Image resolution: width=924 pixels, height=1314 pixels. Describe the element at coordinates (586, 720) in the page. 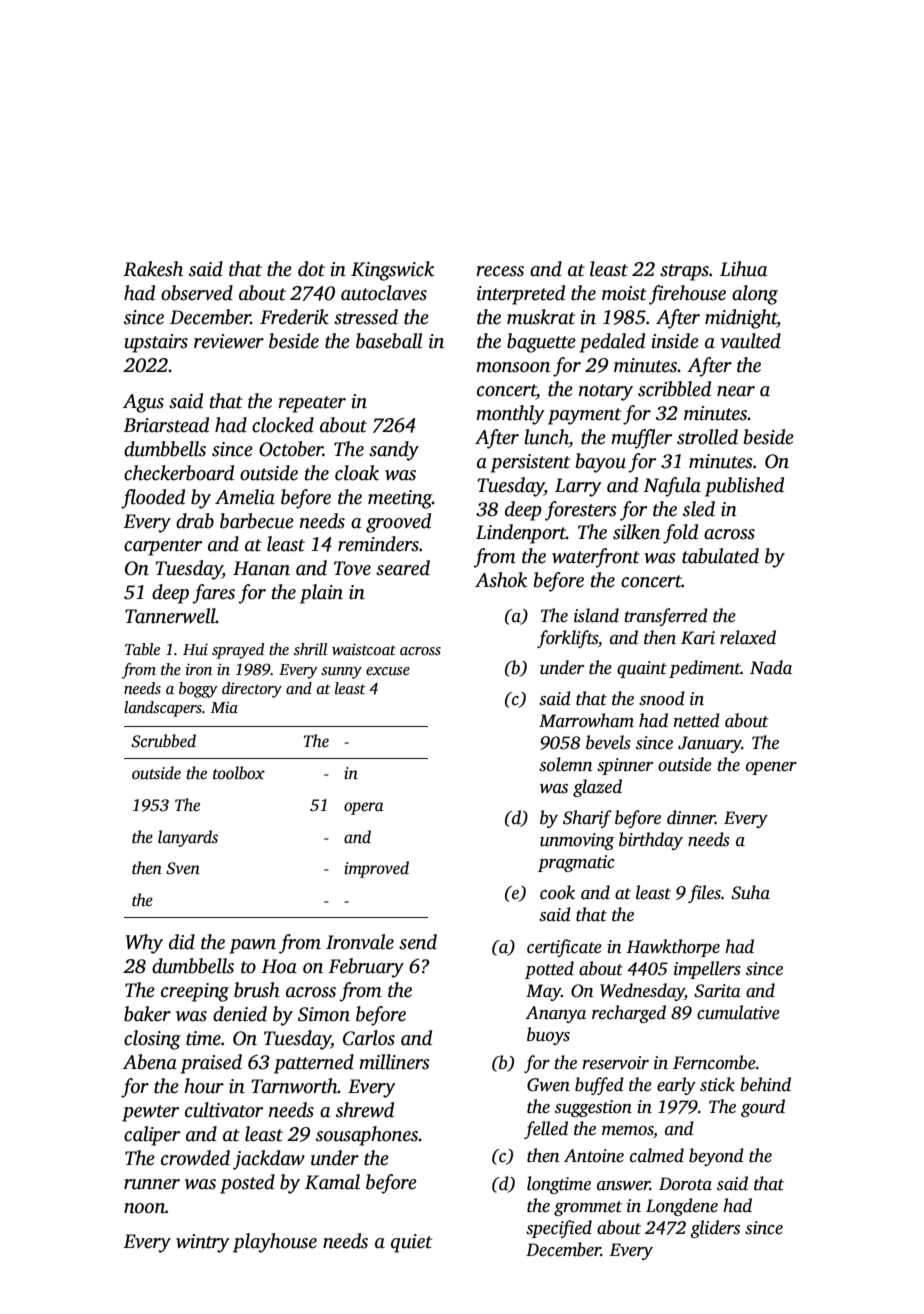

I see `Marrowham` at that location.
